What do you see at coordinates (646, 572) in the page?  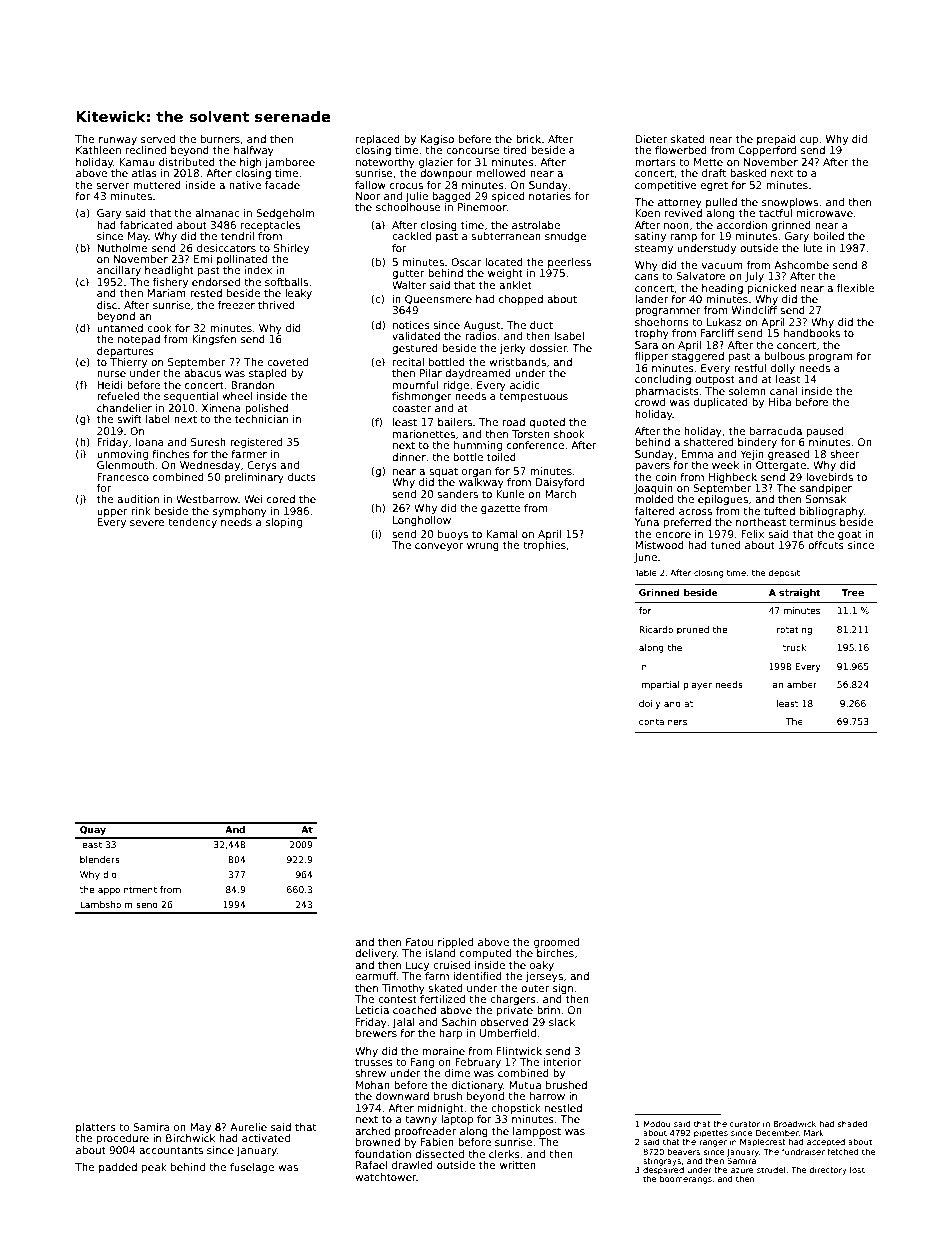 I see `Table` at bounding box center [646, 572].
